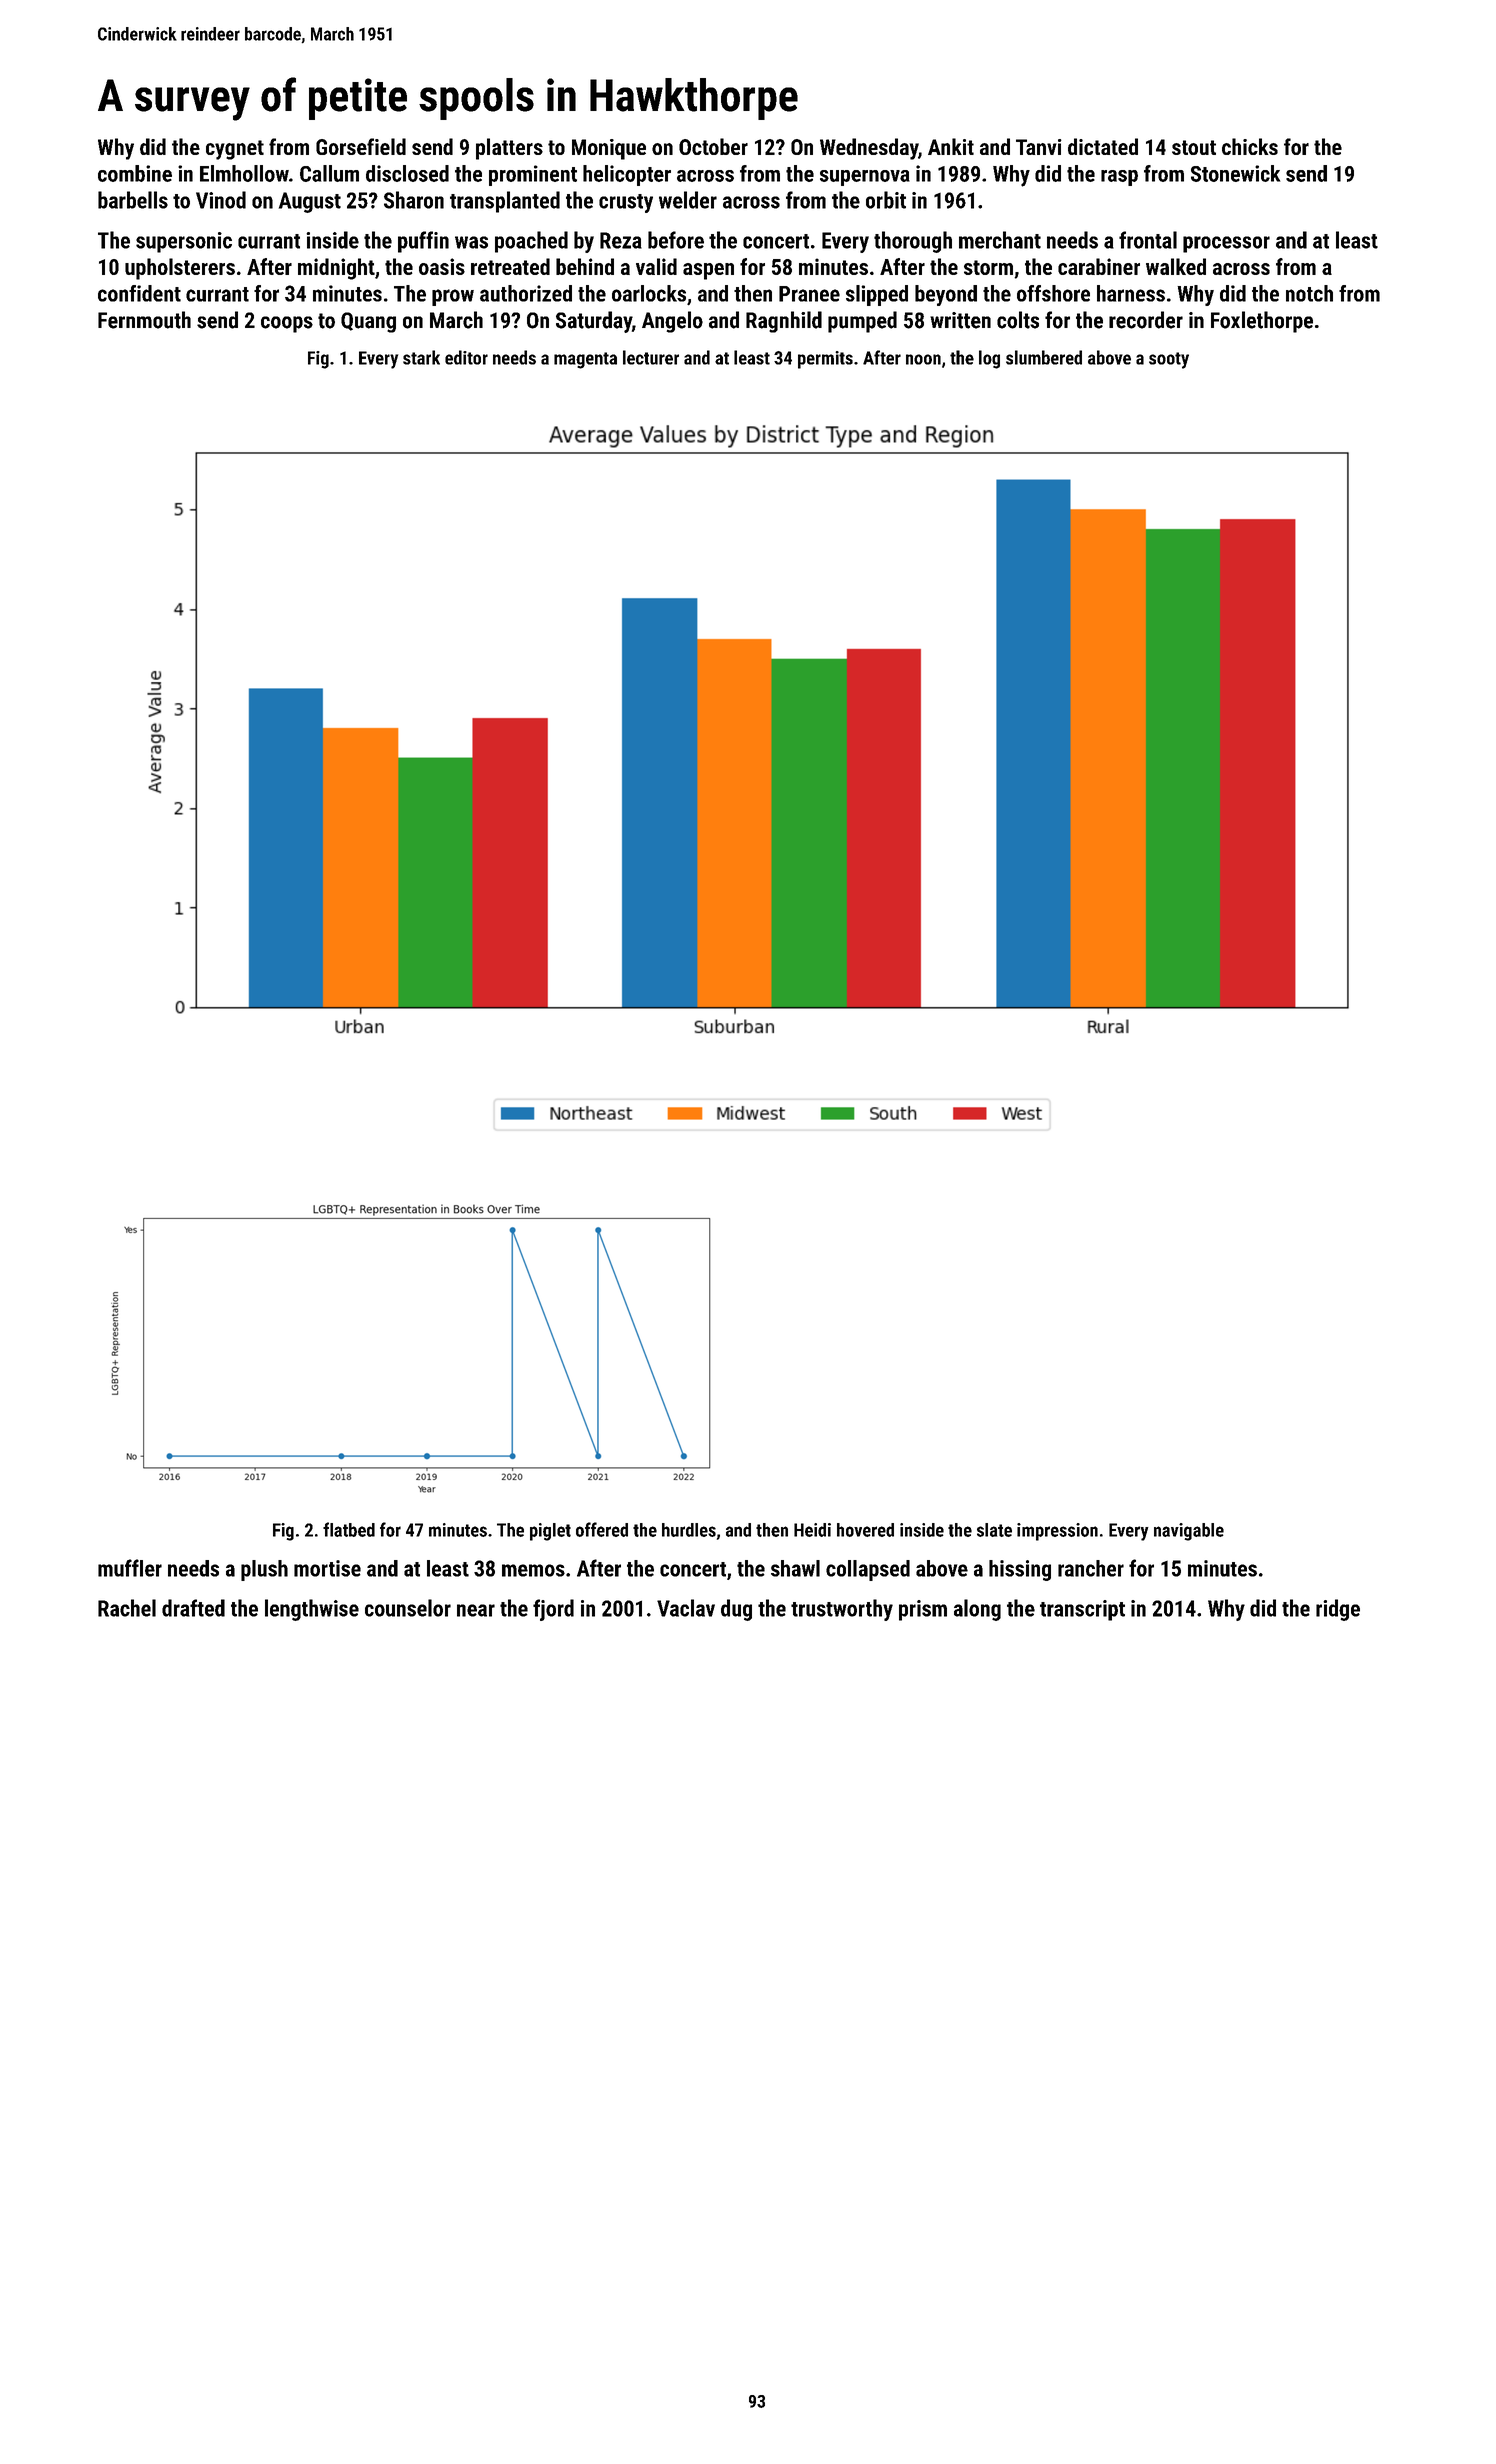  What do you see at coordinates (686, 1608) in the screenshot?
I see `Vaclav` at bounding box center [686, 1608].
